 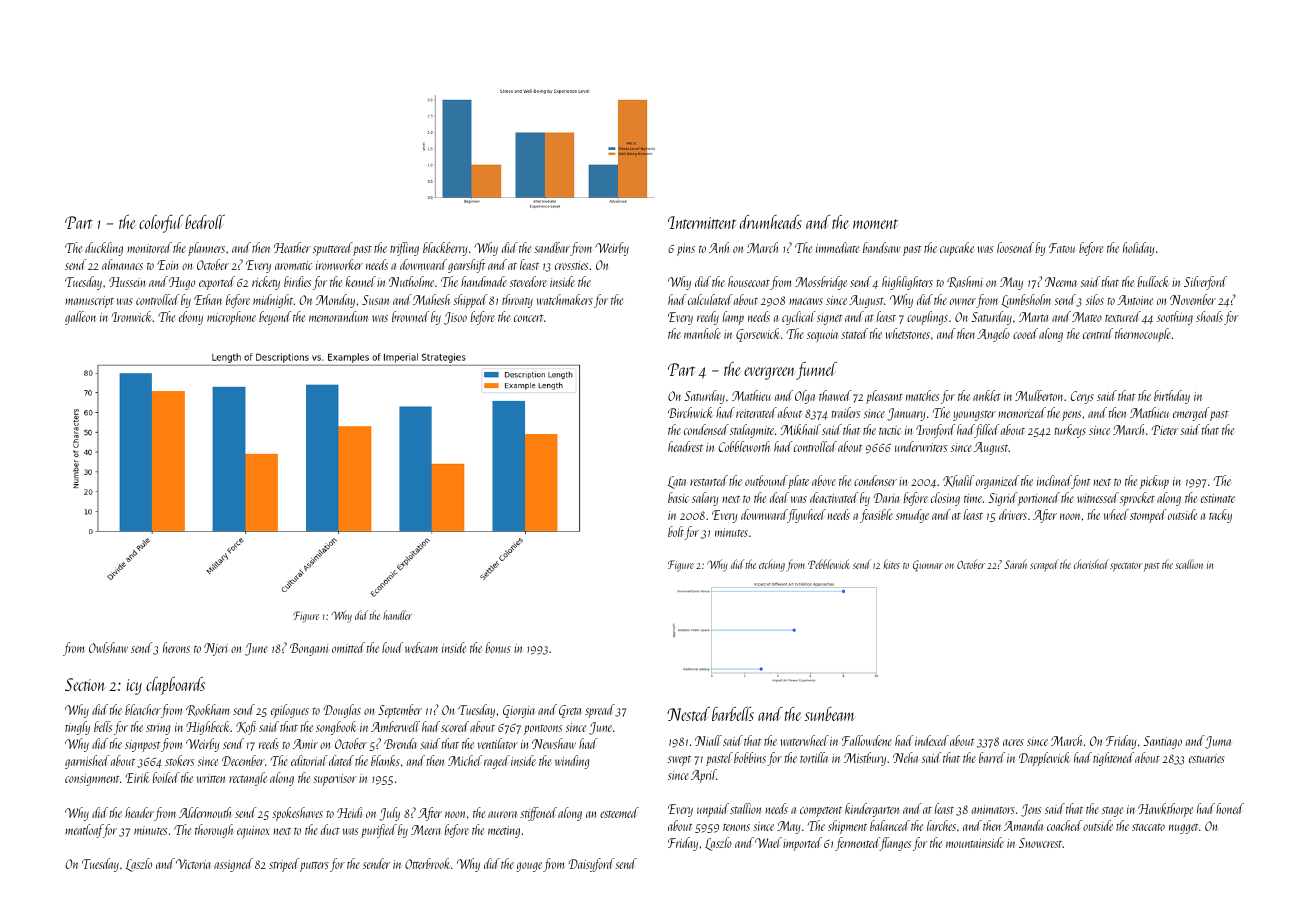 What do you see at coordinates (857, 844) in the document?
I see `fermented` at bounding box center [857, 844].
